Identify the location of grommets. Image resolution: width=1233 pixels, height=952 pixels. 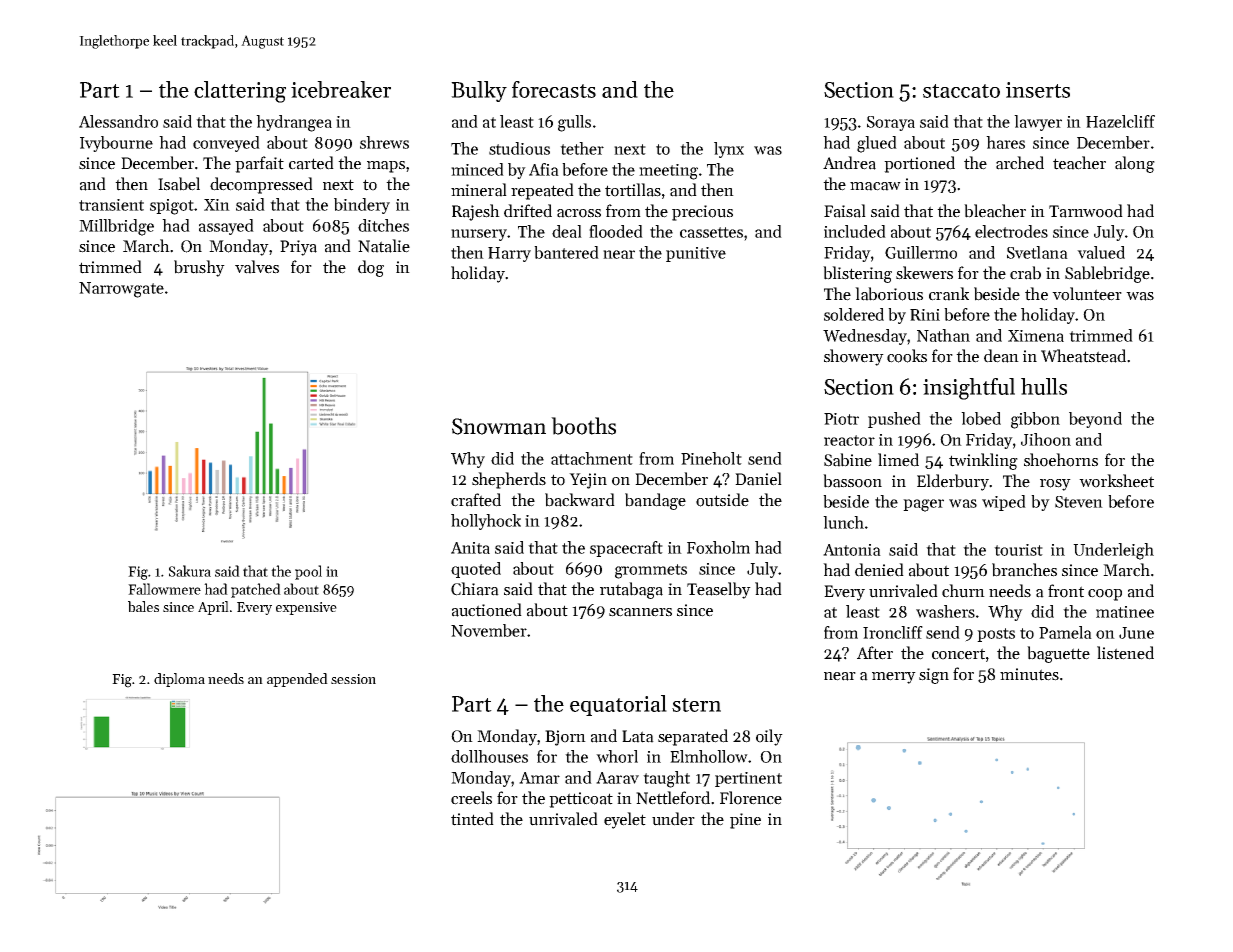
(651, 571).
